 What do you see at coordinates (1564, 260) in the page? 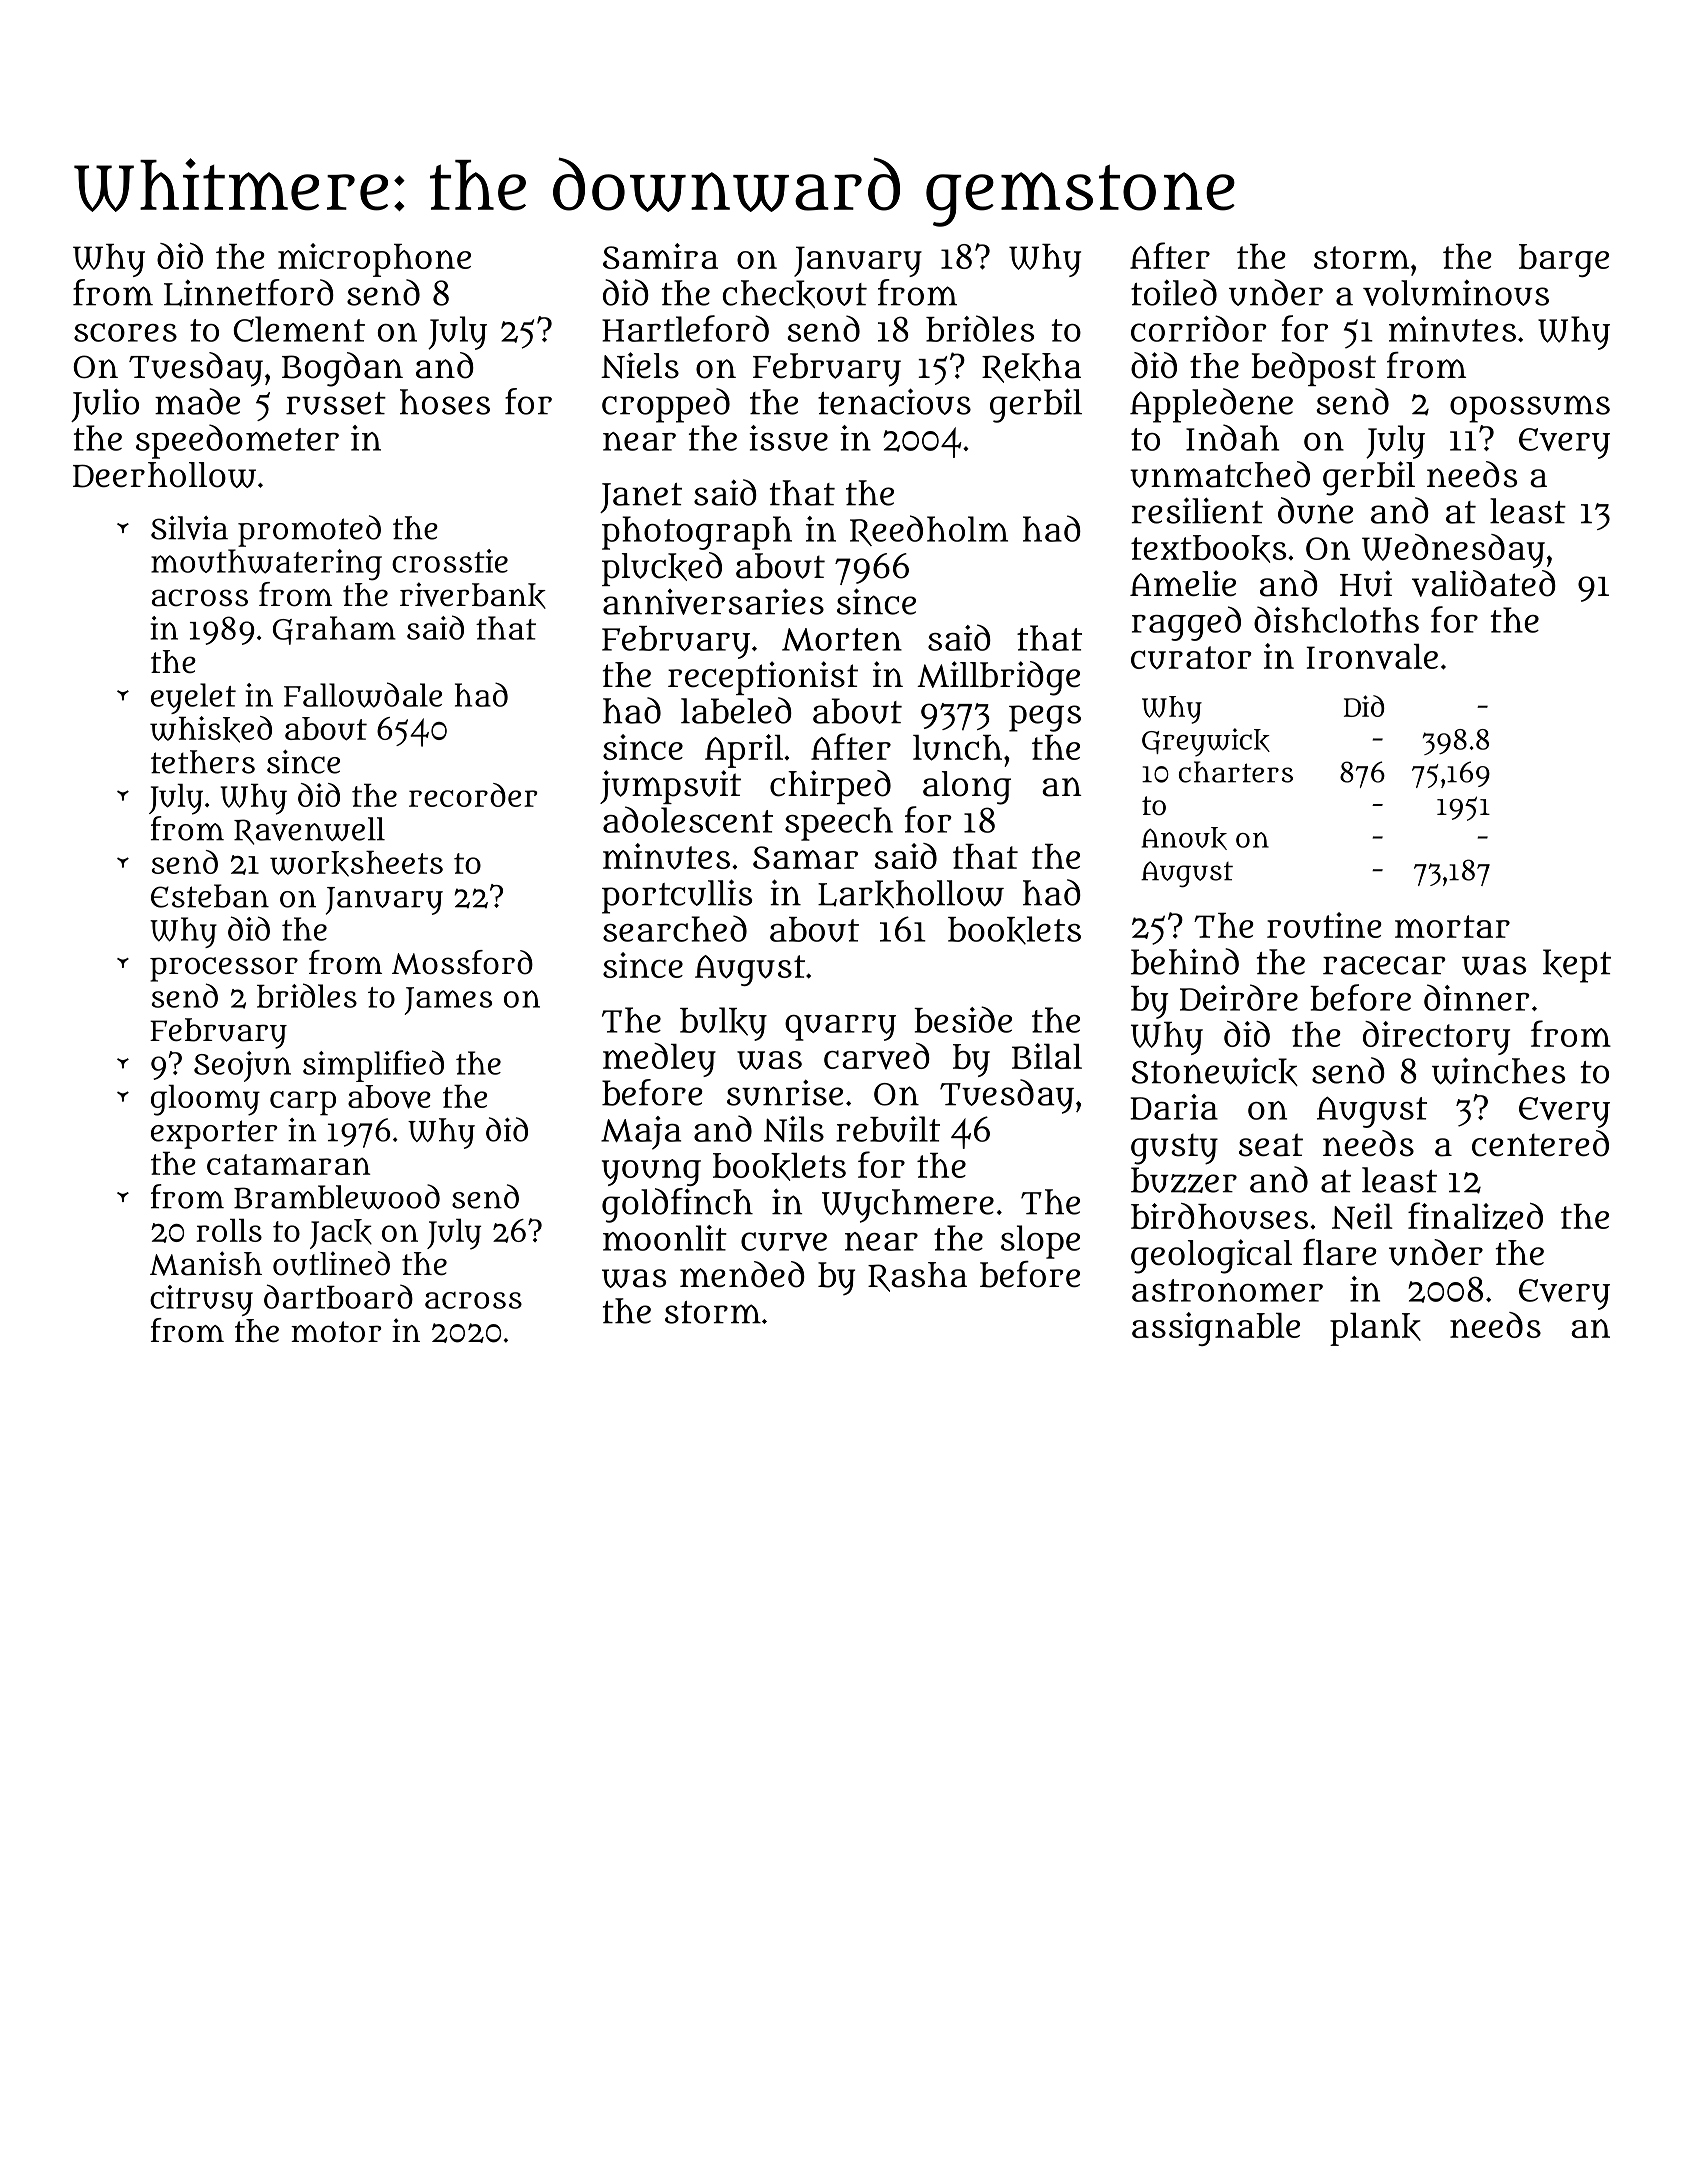
I see `barge` at bounding box center [1564, 260].
